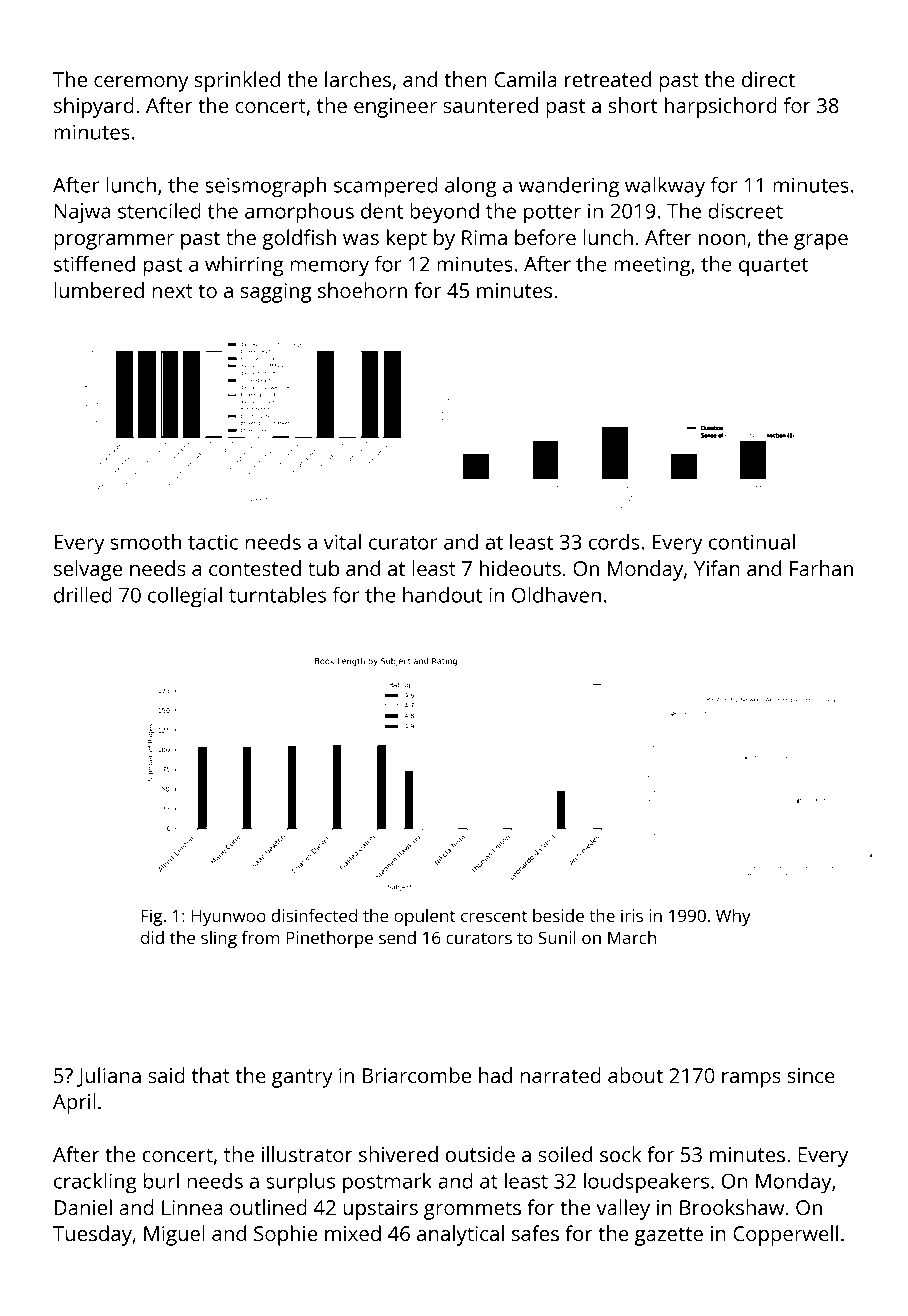  Describe the element at coordinates (665, 187) in the page. I see `walkway` at that location.
